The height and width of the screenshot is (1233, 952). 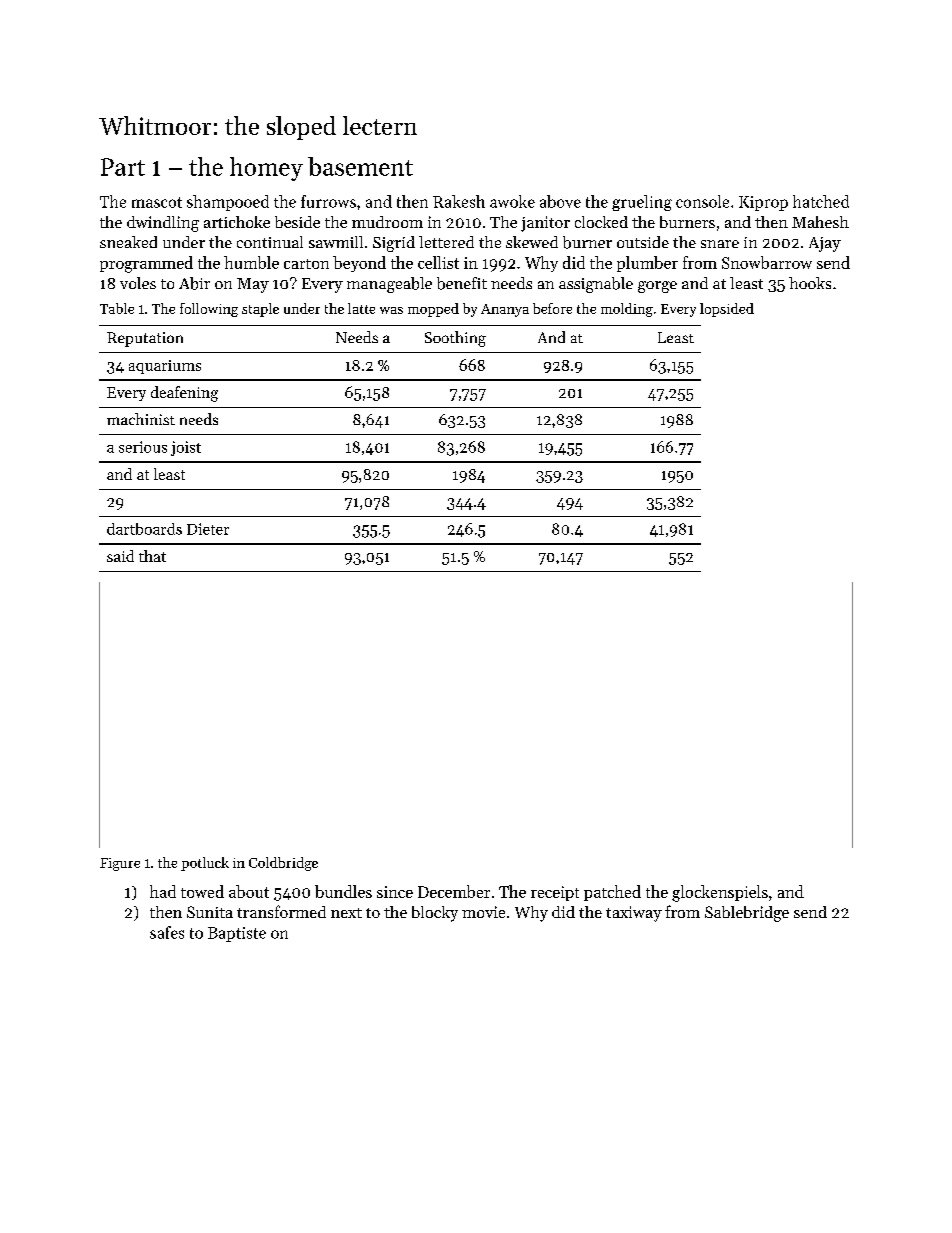 What do you see at coordinates (209, 310) in the screenshot?
I see `following` at bounding box center [209, 310].
